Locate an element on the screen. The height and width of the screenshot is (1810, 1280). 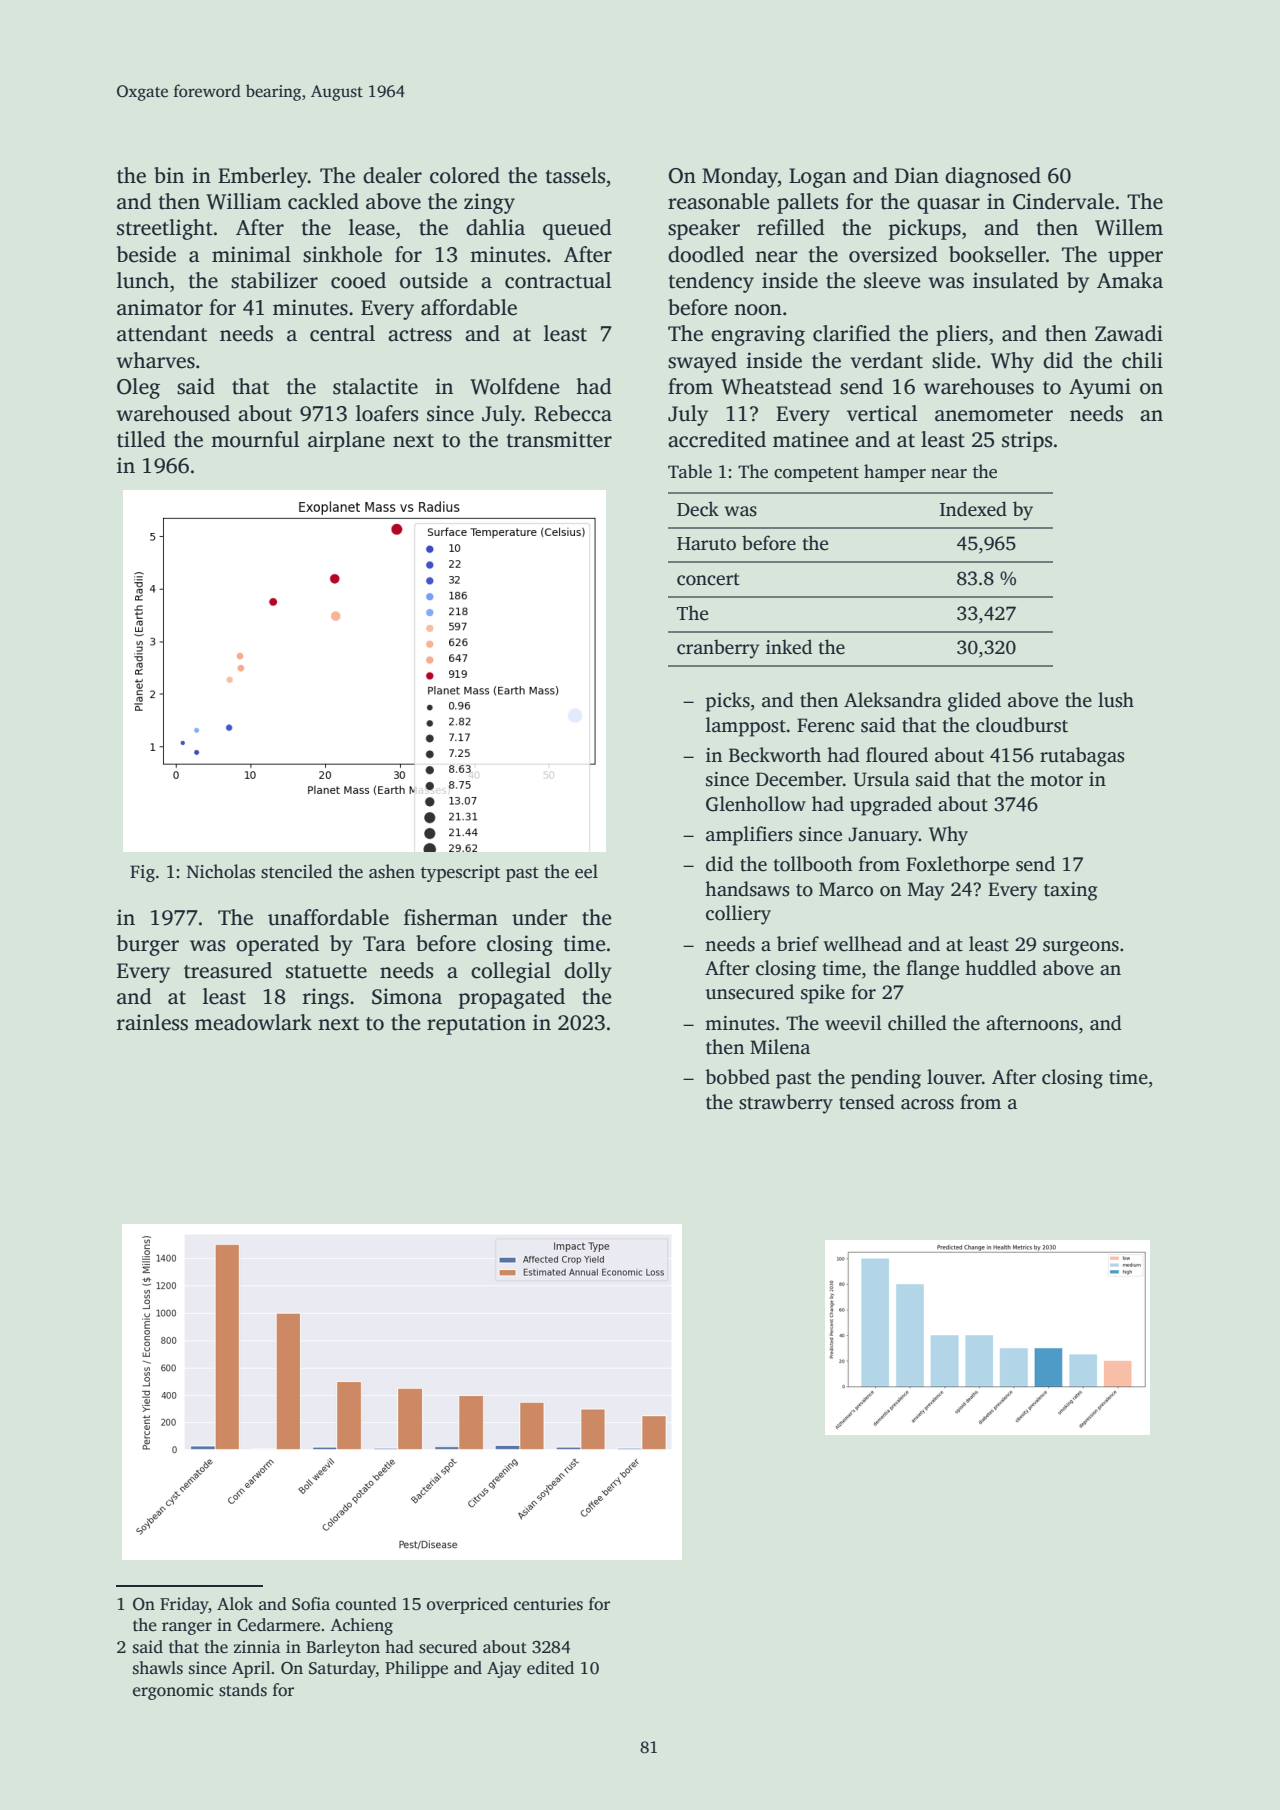
Emberley is located at coordinates (263, 177).
